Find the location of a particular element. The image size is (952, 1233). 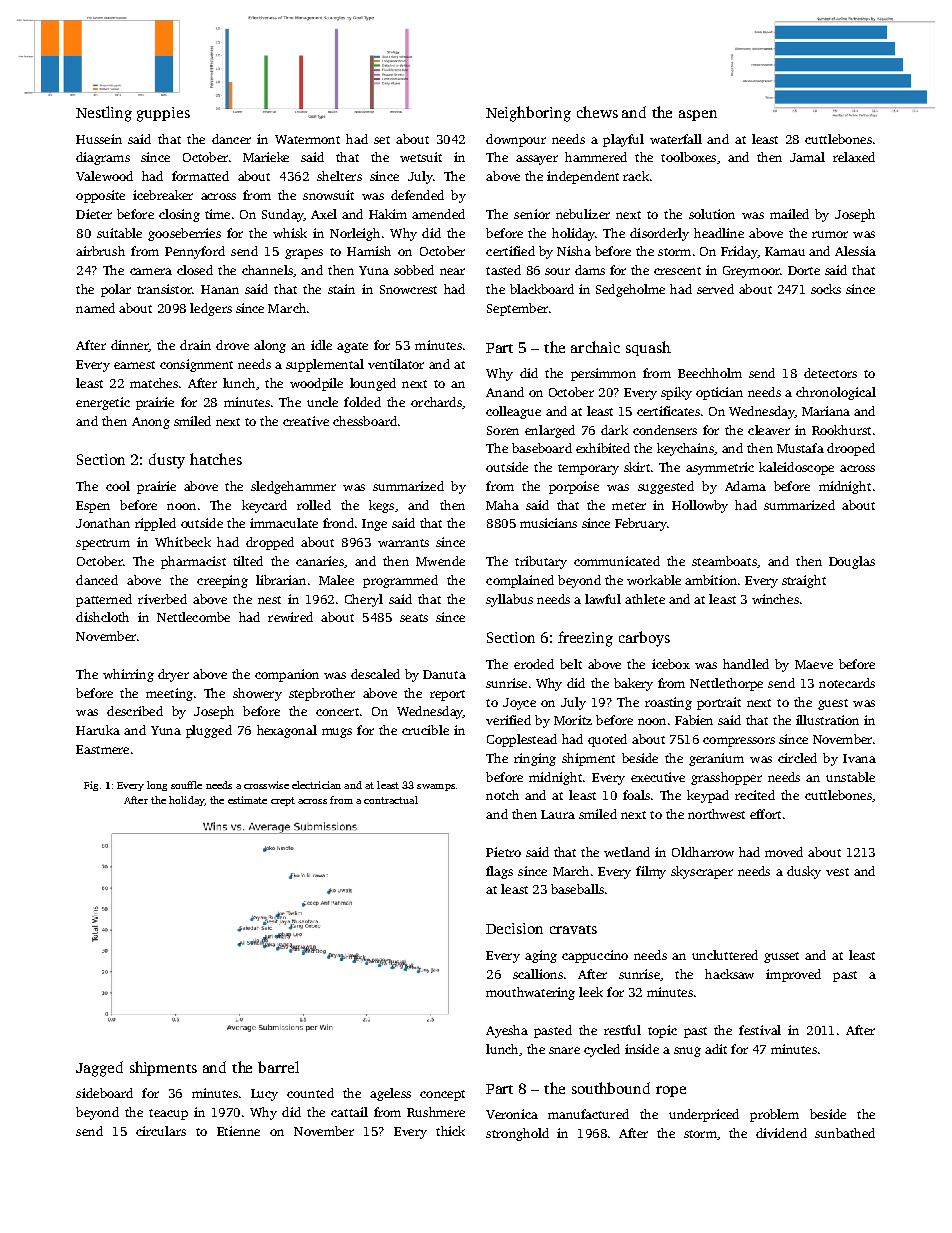

aspen is located at coordinates (698, 115).
